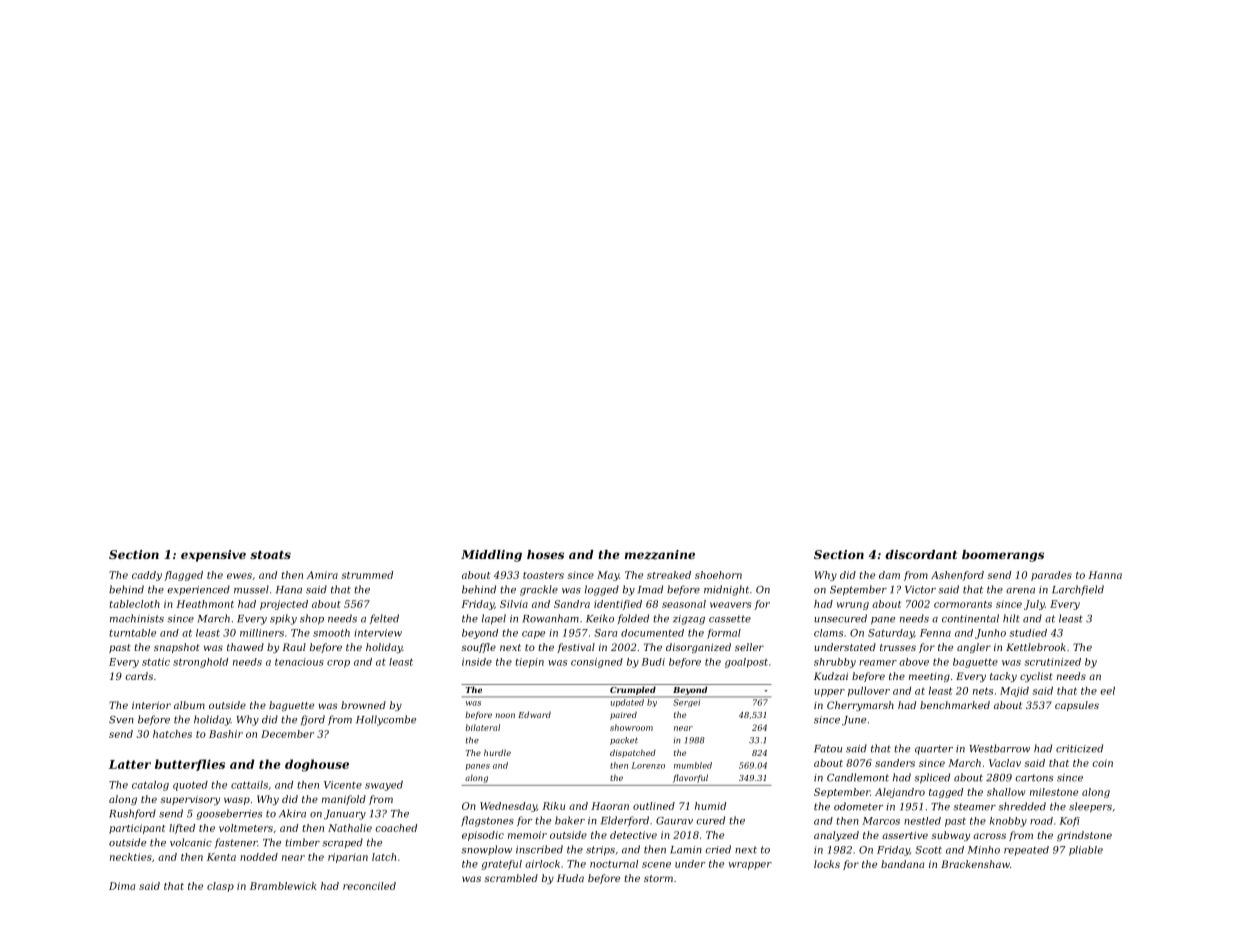 This screenshot has width=1233, height=952. I want to click on nestled, so click(922, 821).
